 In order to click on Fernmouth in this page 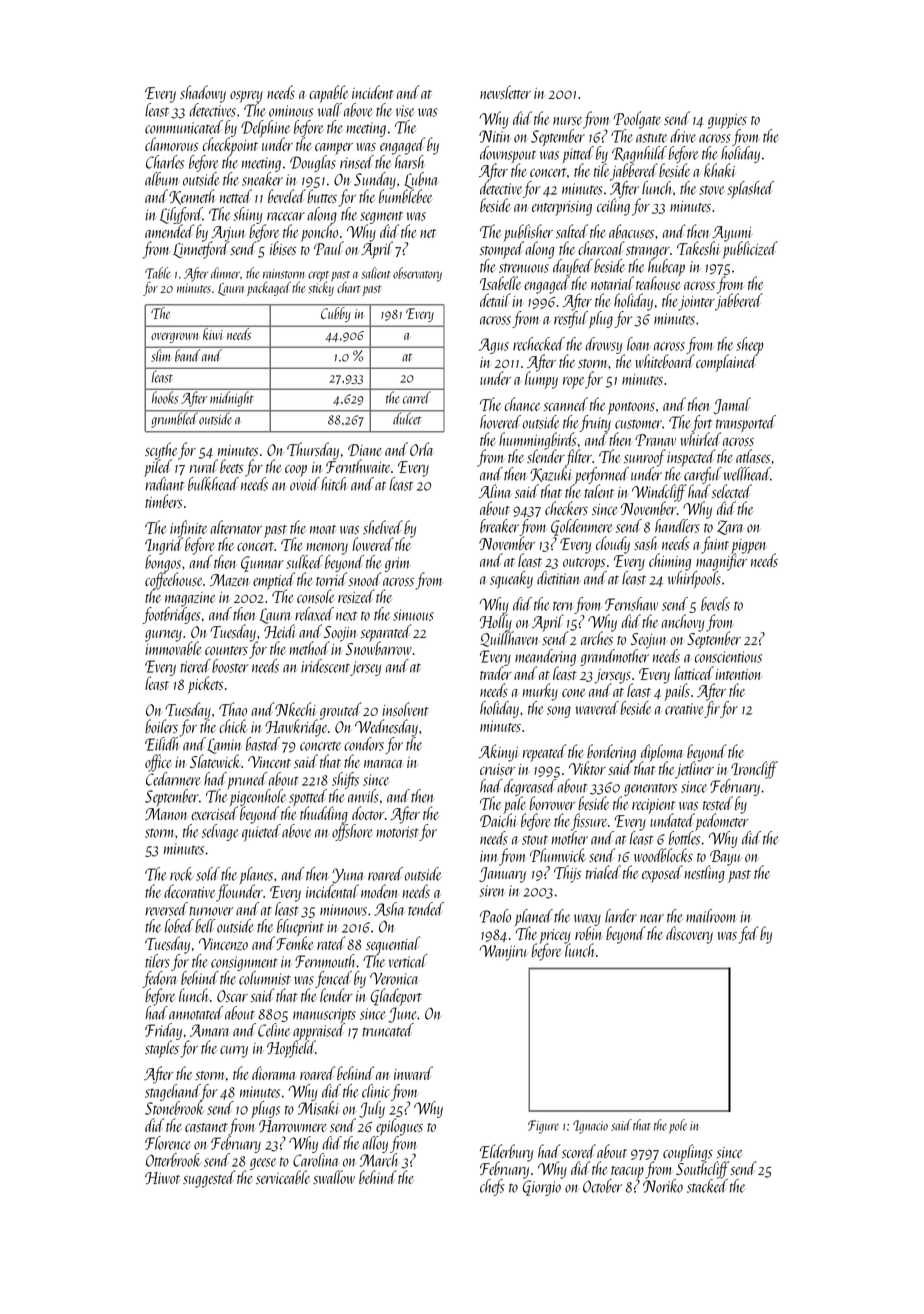, I will do `click(326, 961)`.
